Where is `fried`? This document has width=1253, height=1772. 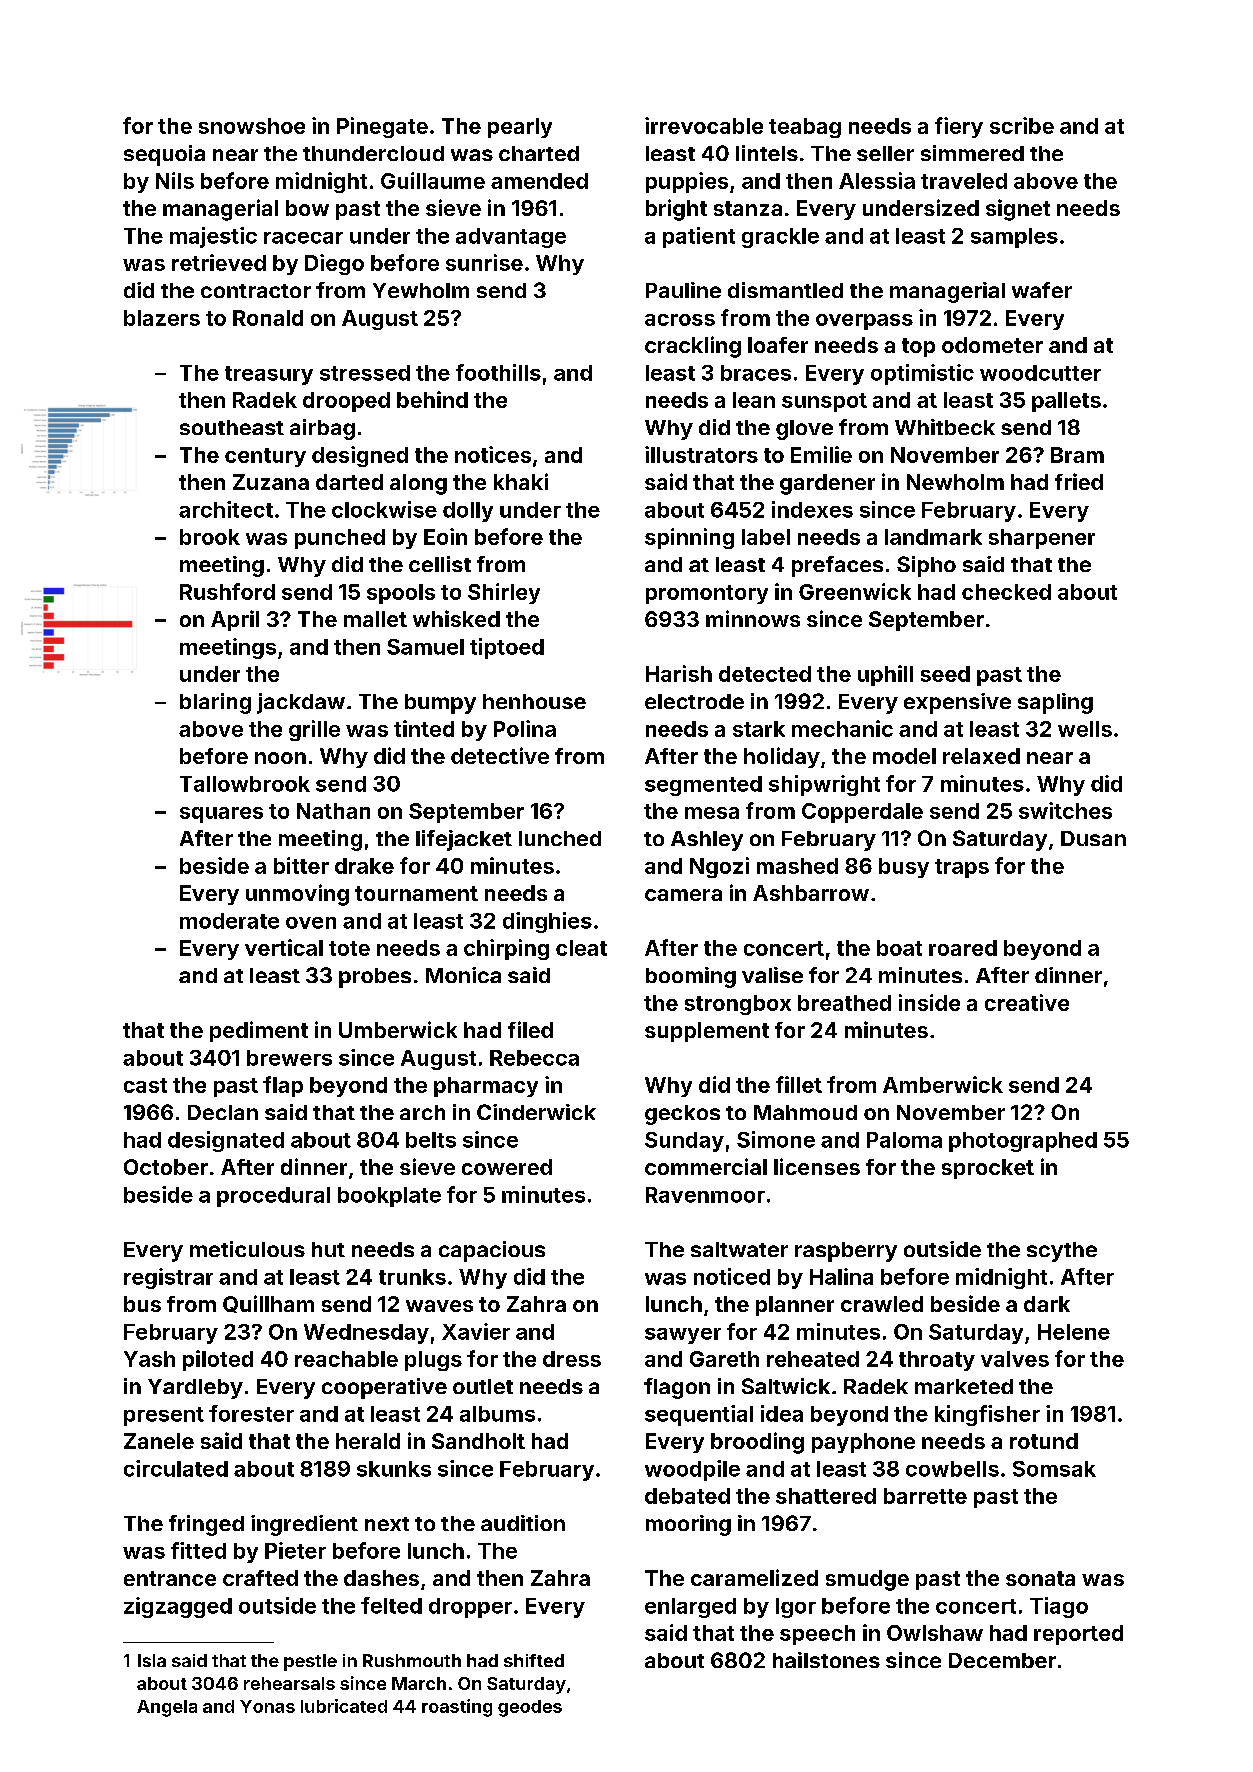 fried is located at coordinates (1079, 481).
